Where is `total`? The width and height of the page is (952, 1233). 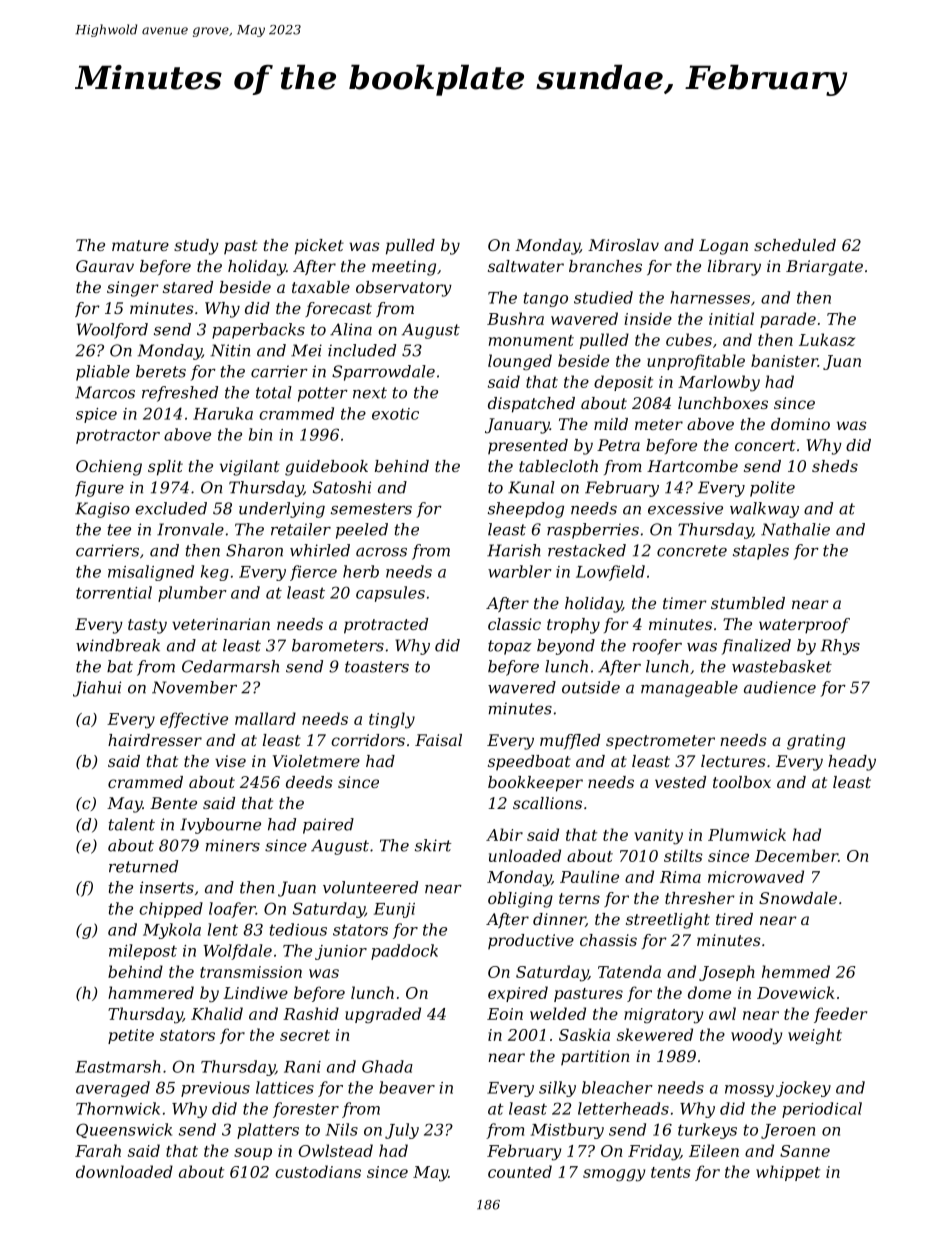 total is located at coordinates (274, 392).
